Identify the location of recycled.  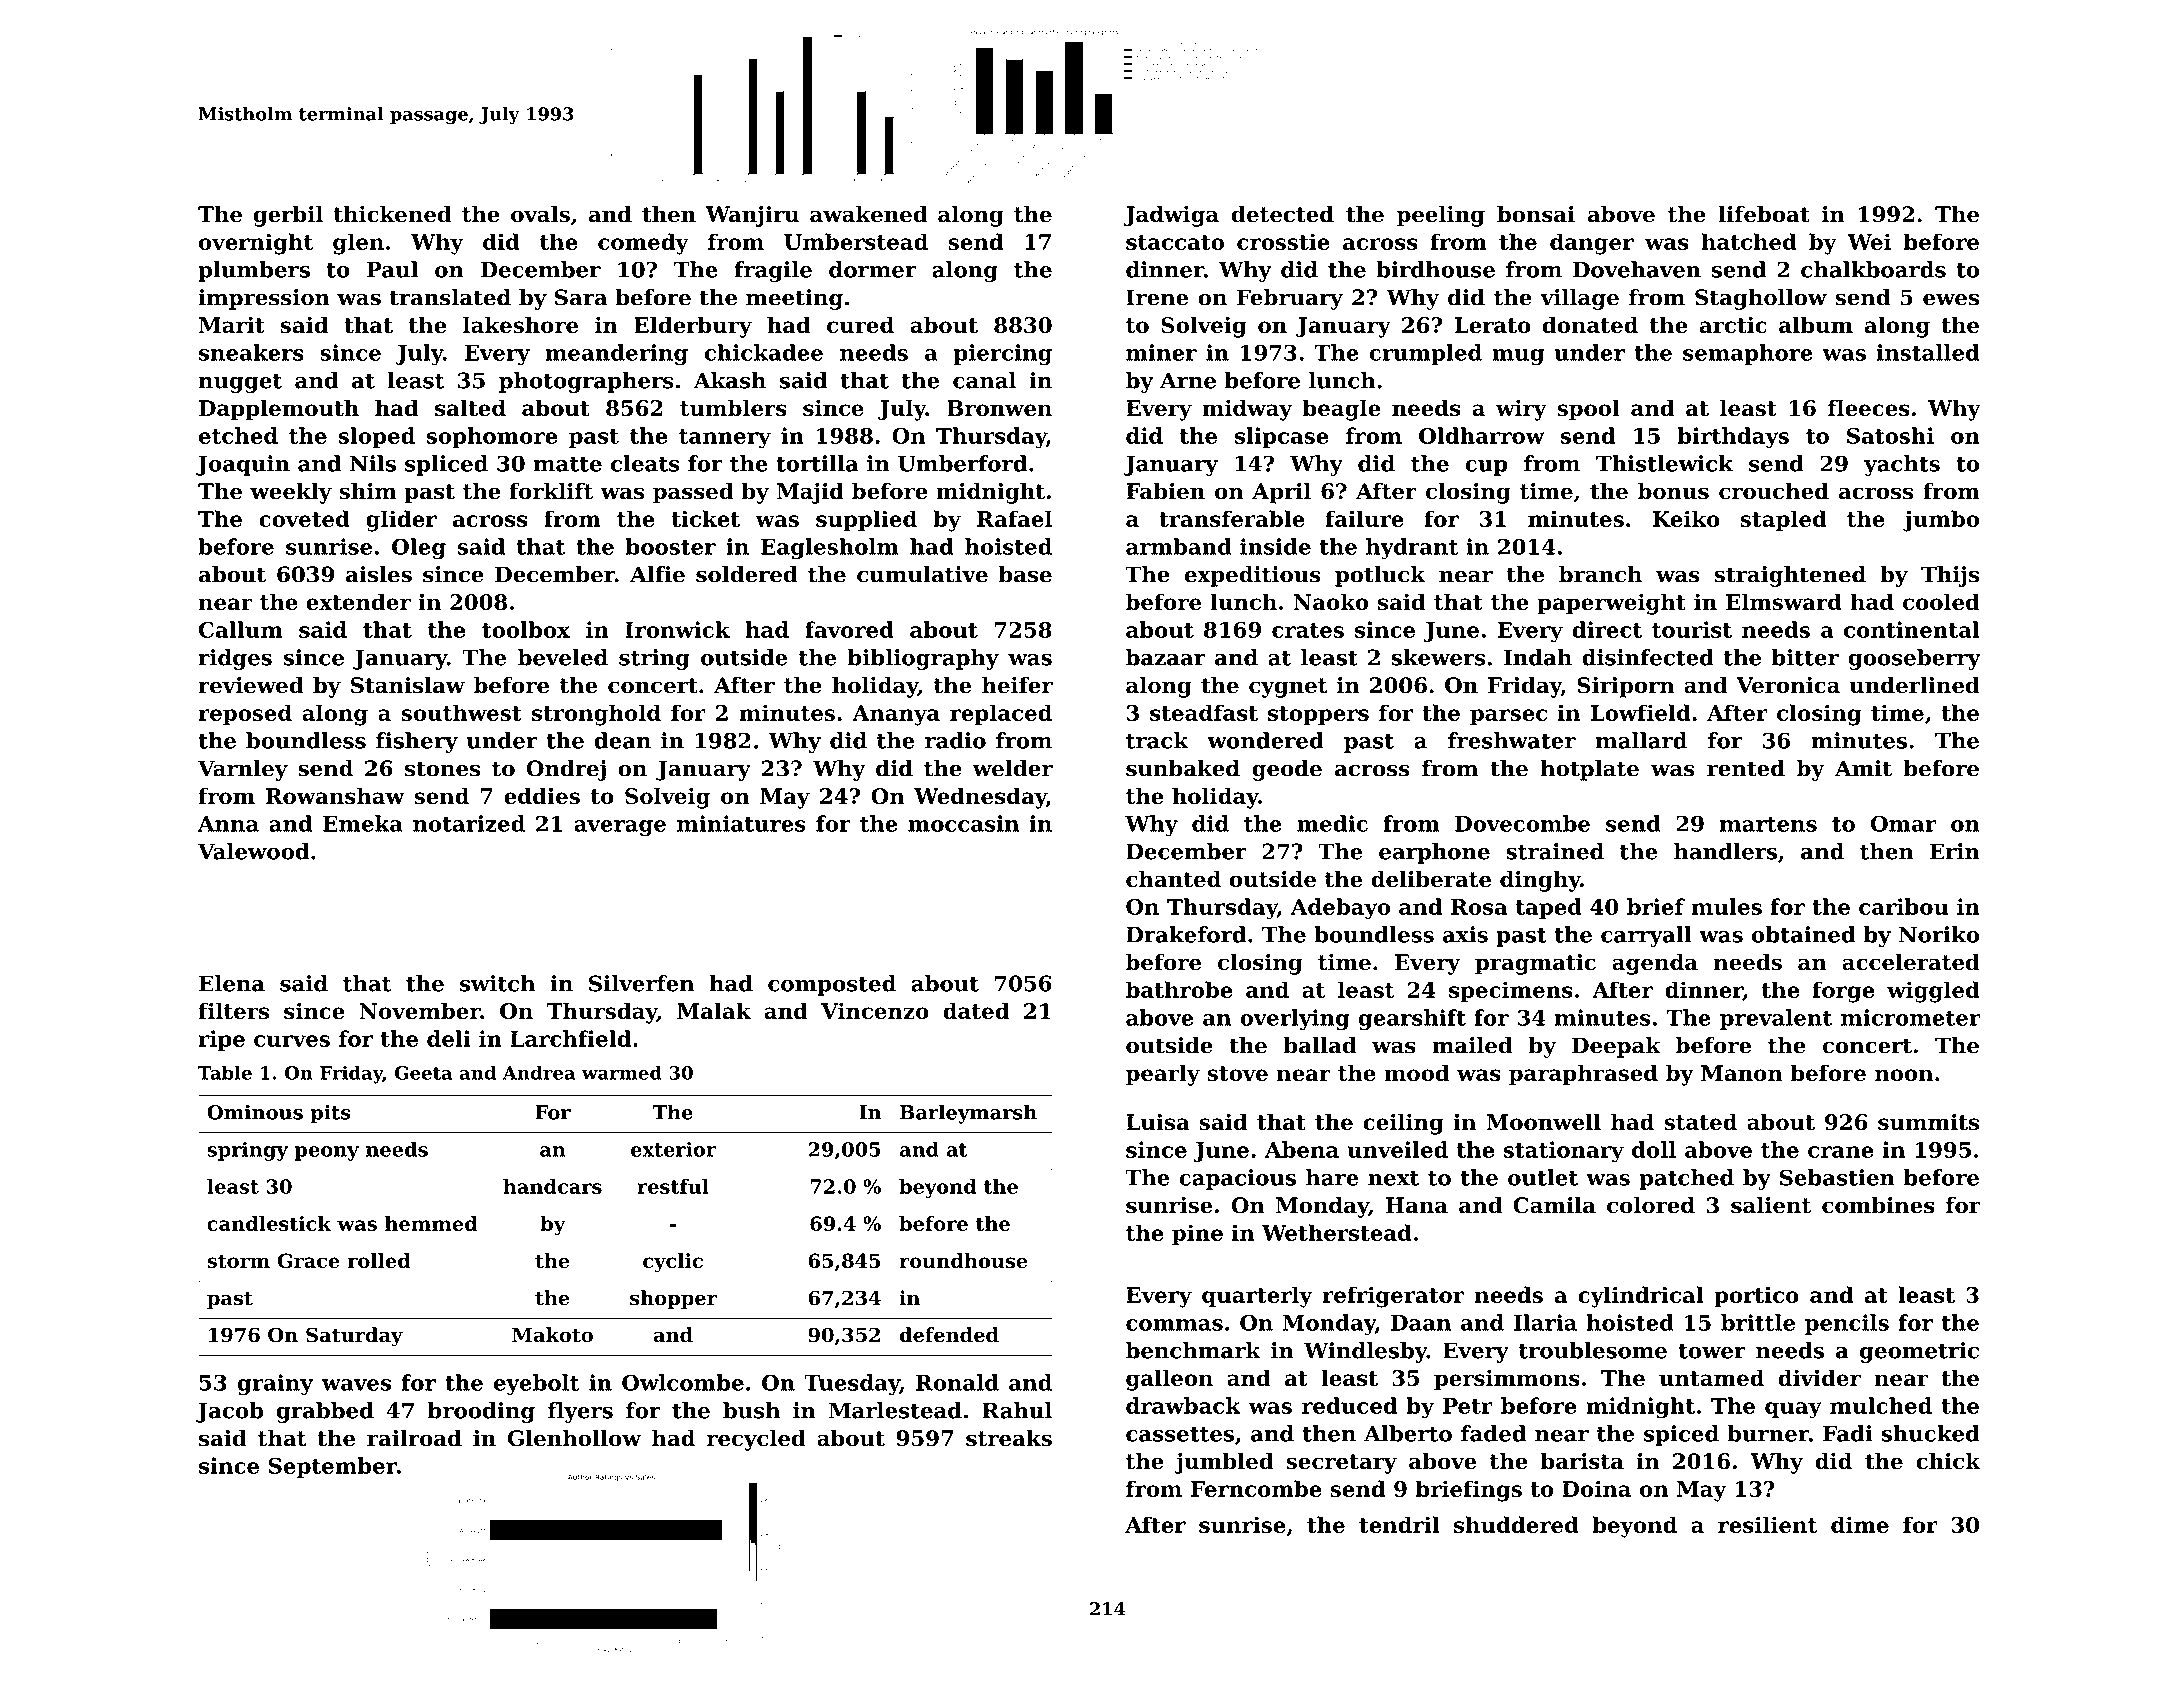
(756, 1440).
